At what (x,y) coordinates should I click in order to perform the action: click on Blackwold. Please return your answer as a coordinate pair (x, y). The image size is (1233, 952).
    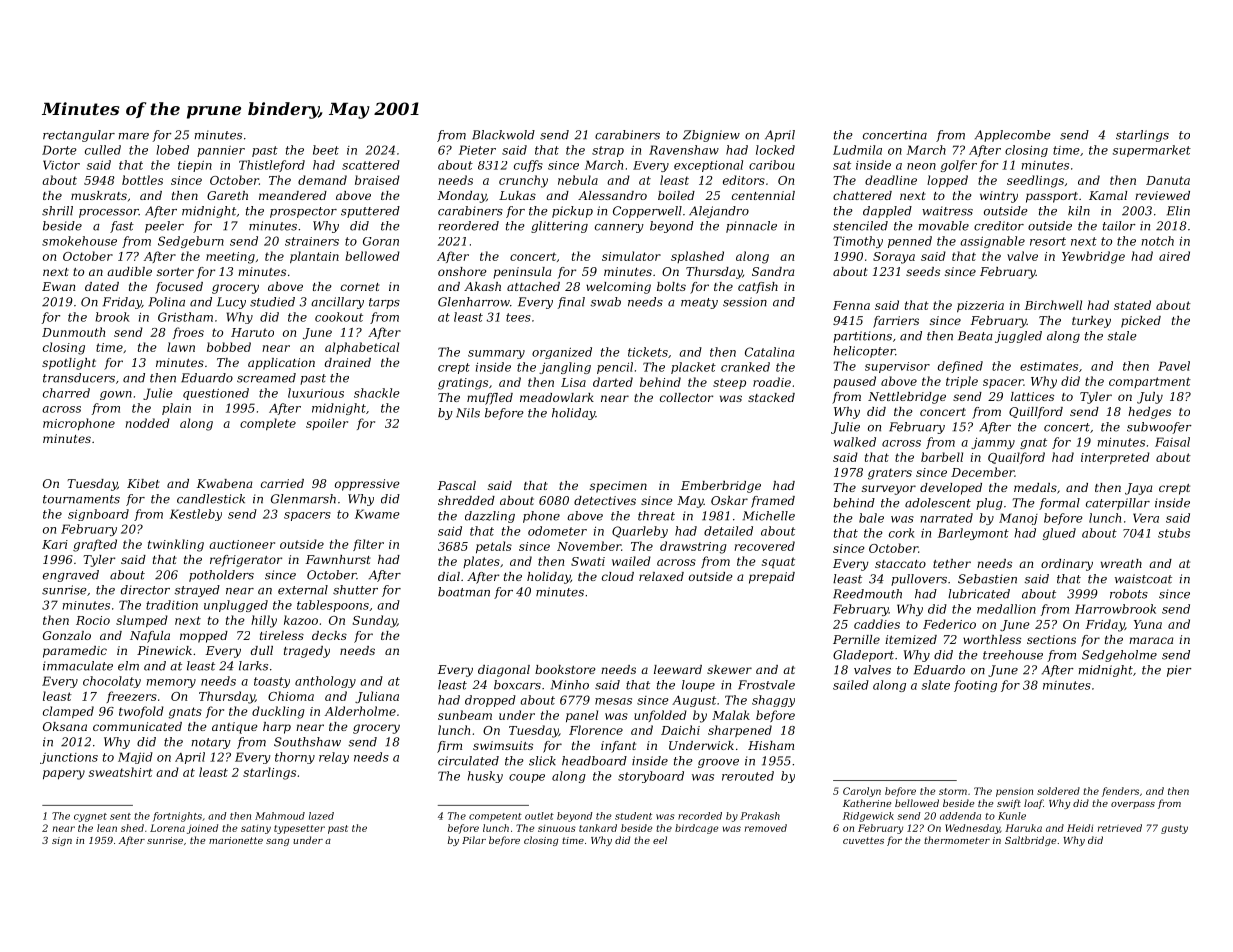
    Looking at the image, I should click on (503, 135).
